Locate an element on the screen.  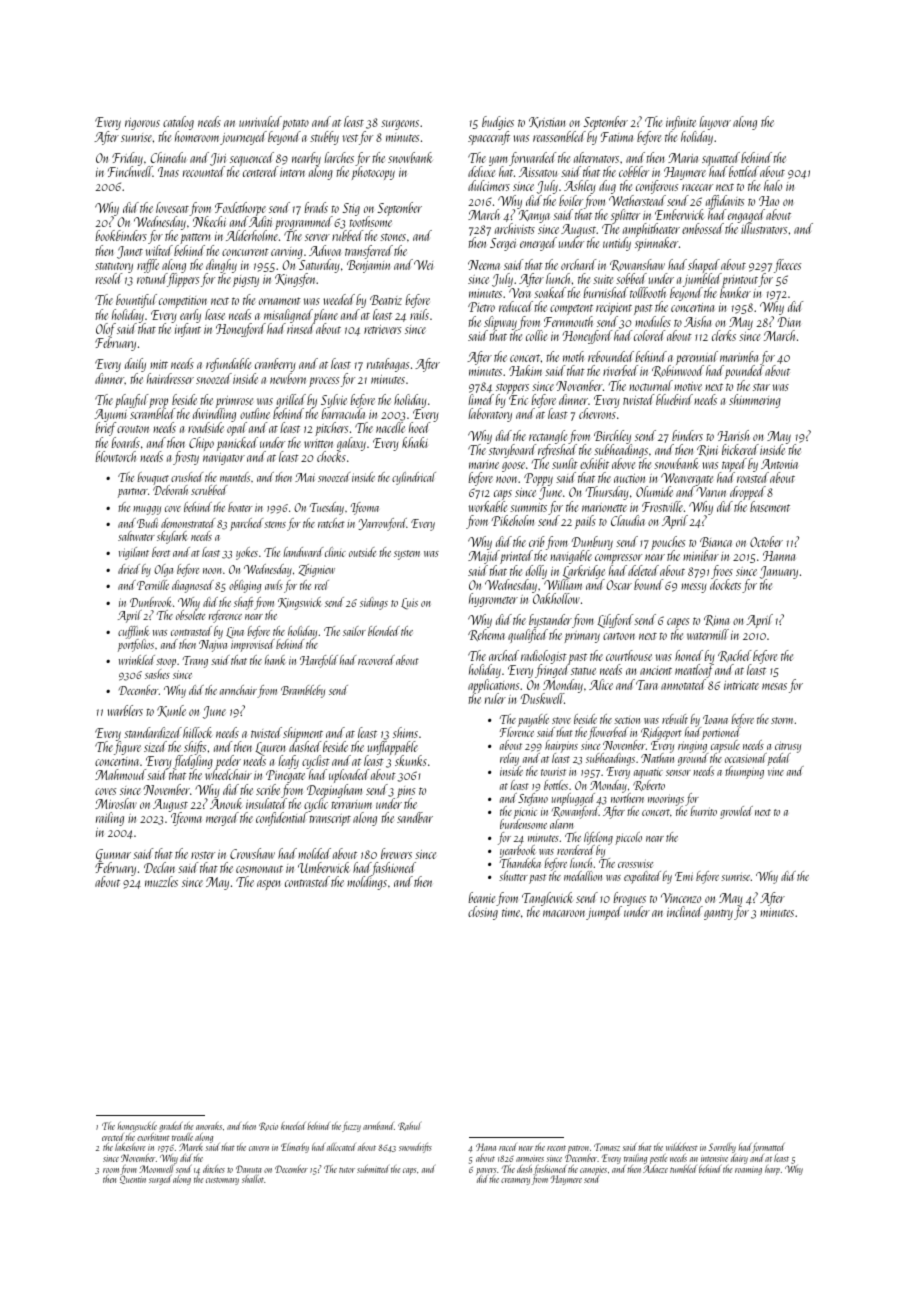
catalog is located at coordinates (178, 123).
